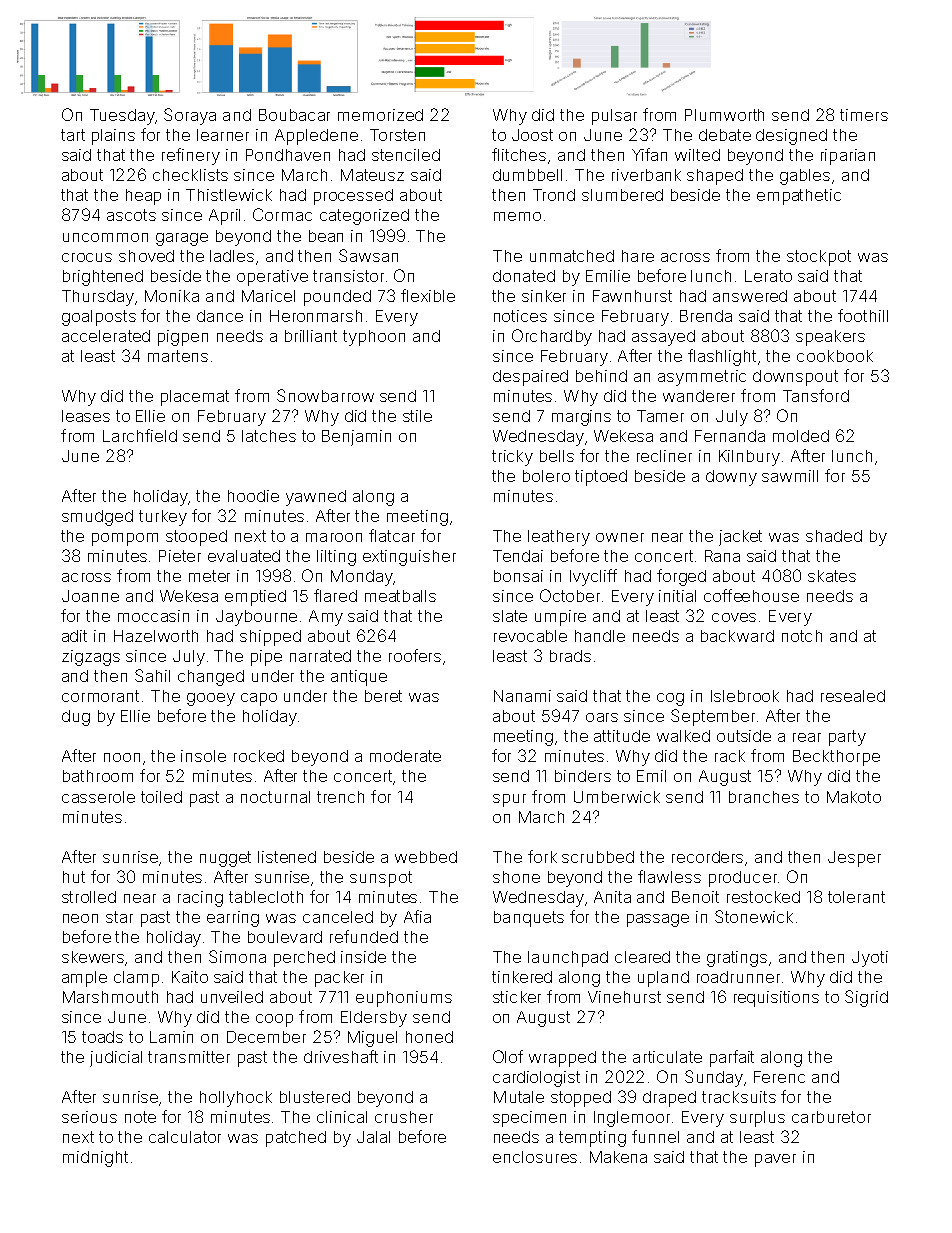 The width and height of the document is (952, 1233). Describe the element at coordinates (294, 115) in the document. I see `Boubacar` at that location.
